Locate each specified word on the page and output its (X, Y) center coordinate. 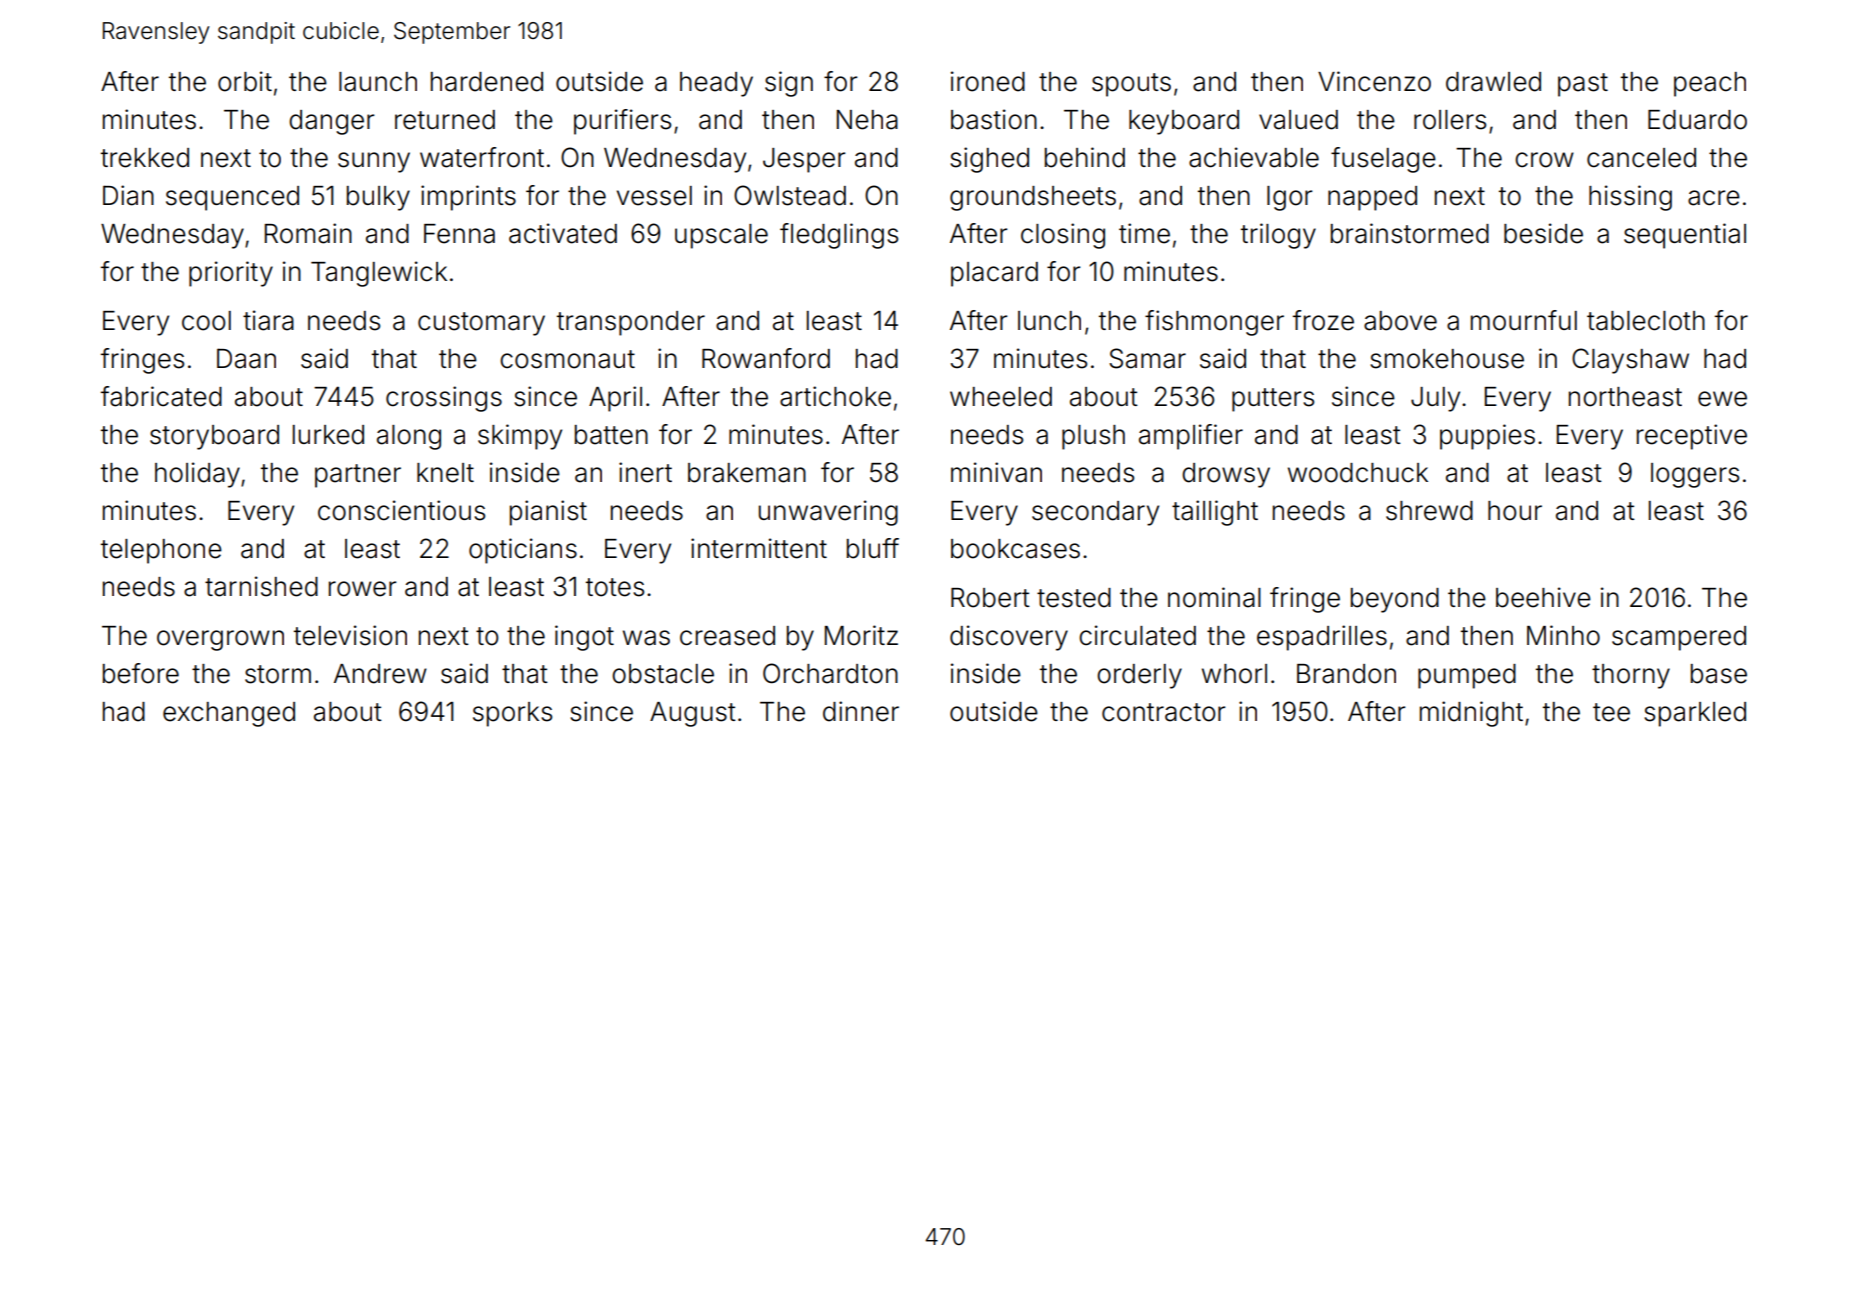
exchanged (229, 714)
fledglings (839, 236)
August (693, 714)
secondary (1095, 513)
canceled (1641, 158)
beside (1543, 233)
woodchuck (1358, 473)
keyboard (1184, 122)
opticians (523, 551)
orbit (245, 81)
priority (231, 274)
